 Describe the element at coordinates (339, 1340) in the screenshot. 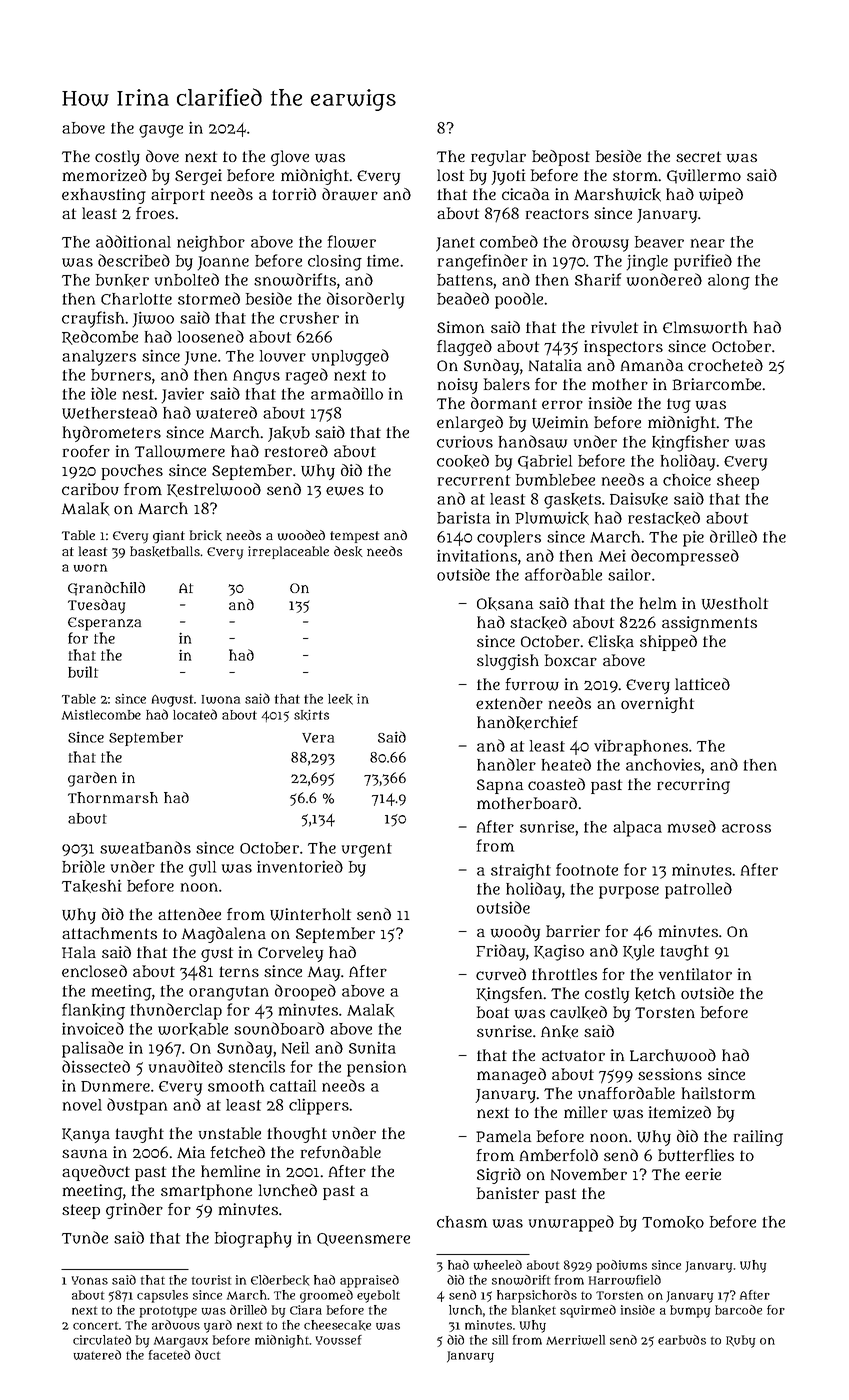

I see `Youssef` at that location.
